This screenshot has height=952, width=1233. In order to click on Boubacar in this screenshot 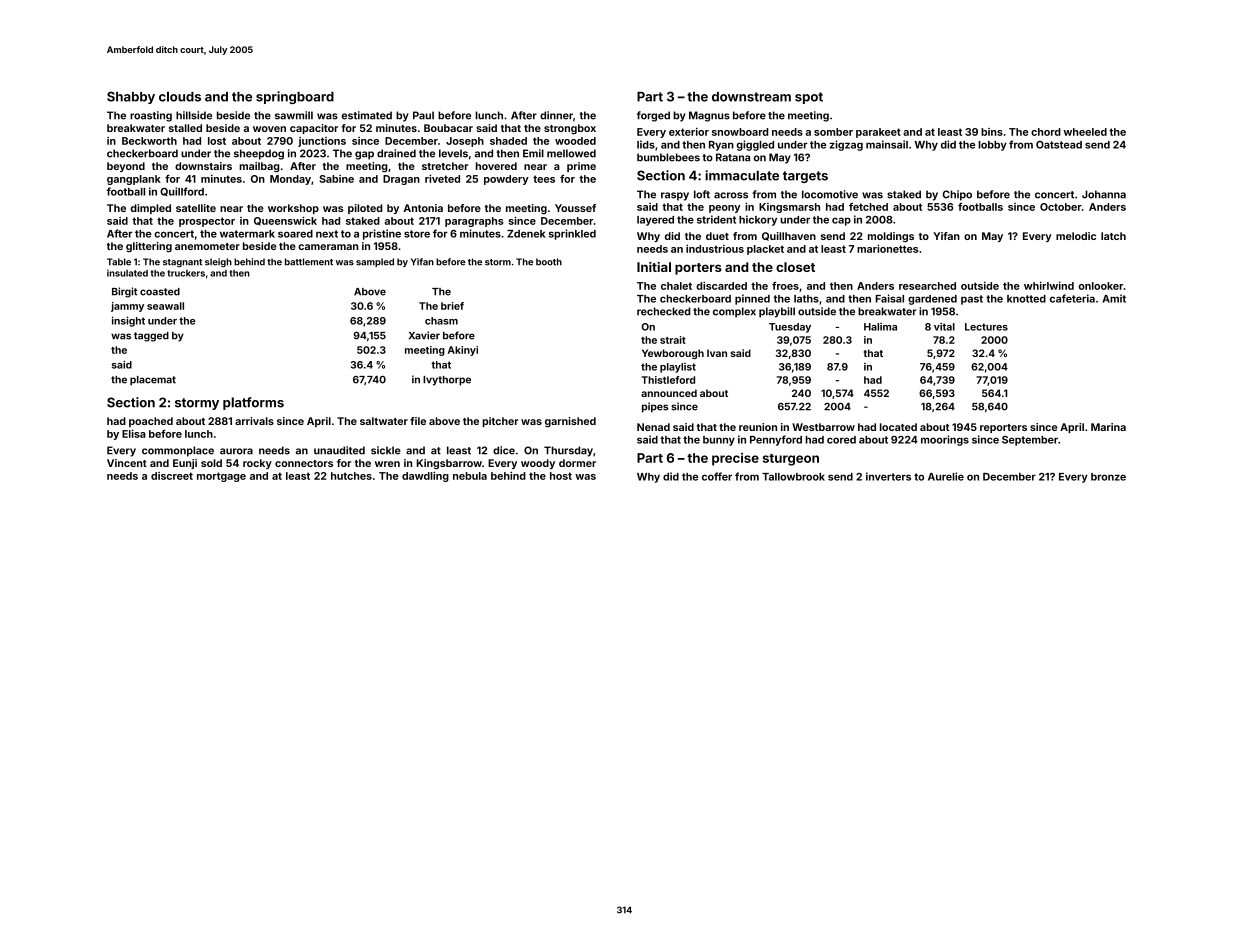, I will do `click(448, 128)`.
